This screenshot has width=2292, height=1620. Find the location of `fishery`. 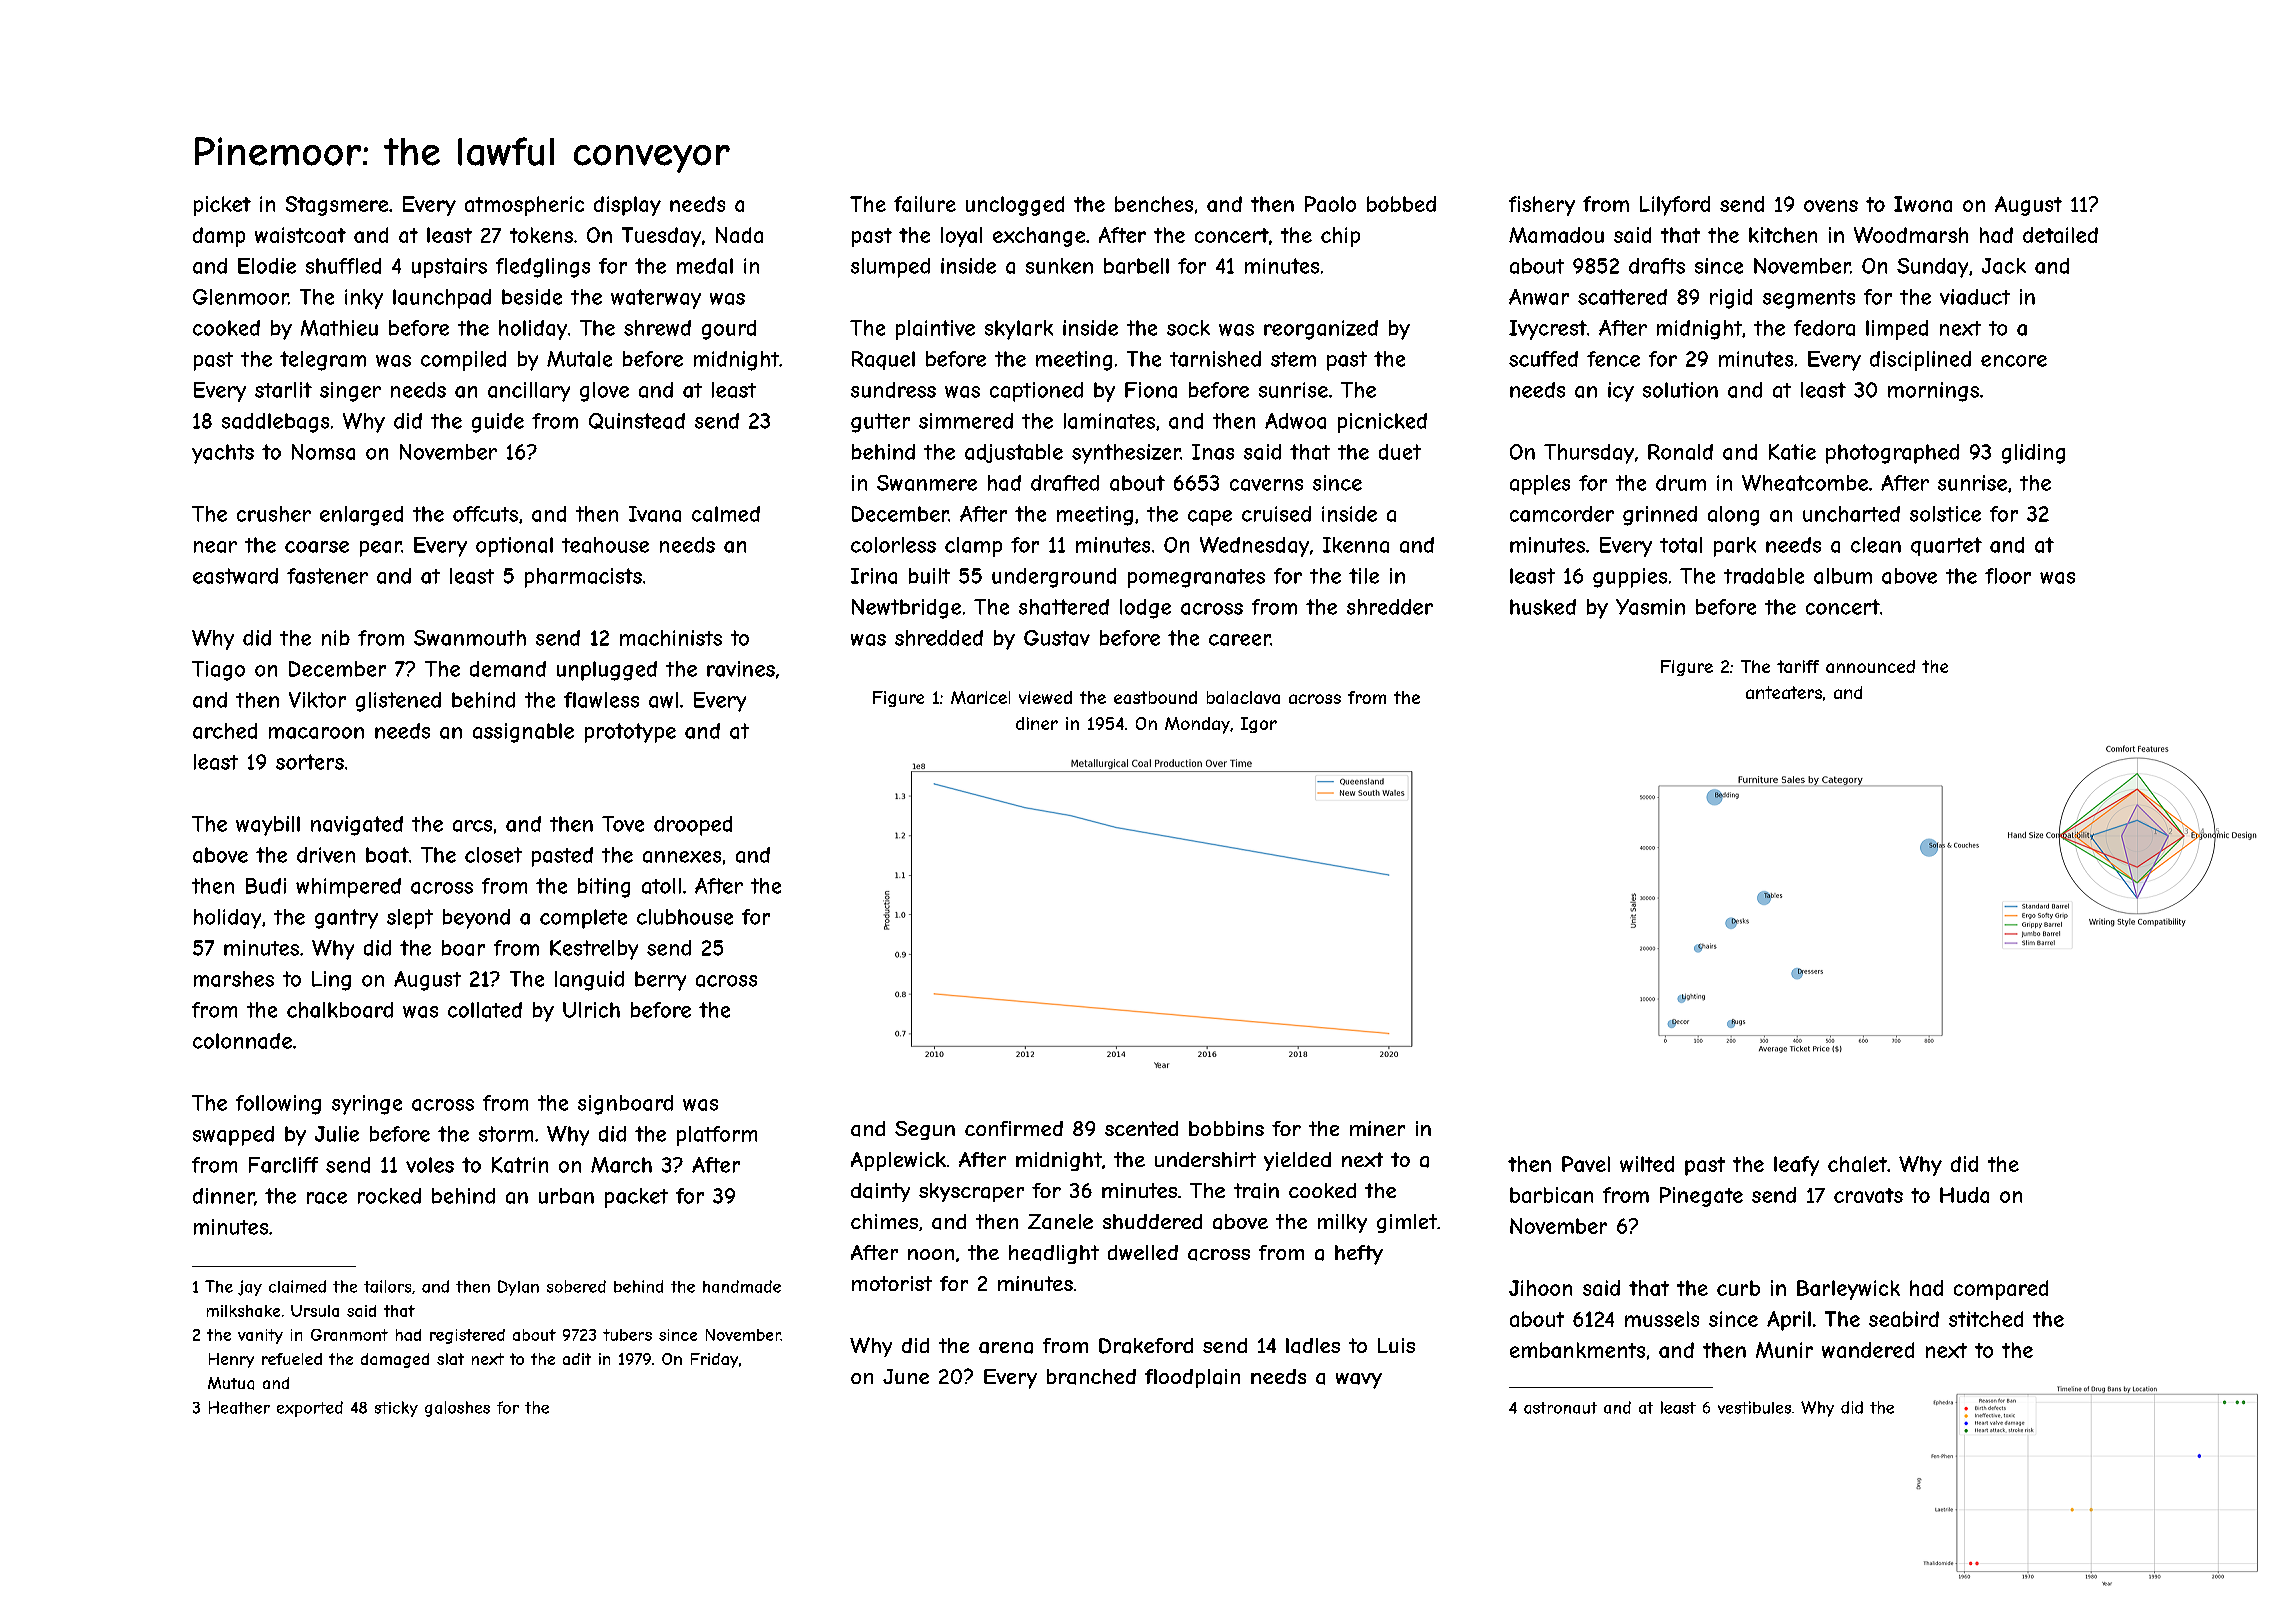

fishery is located at coordinates (1542, 206).
